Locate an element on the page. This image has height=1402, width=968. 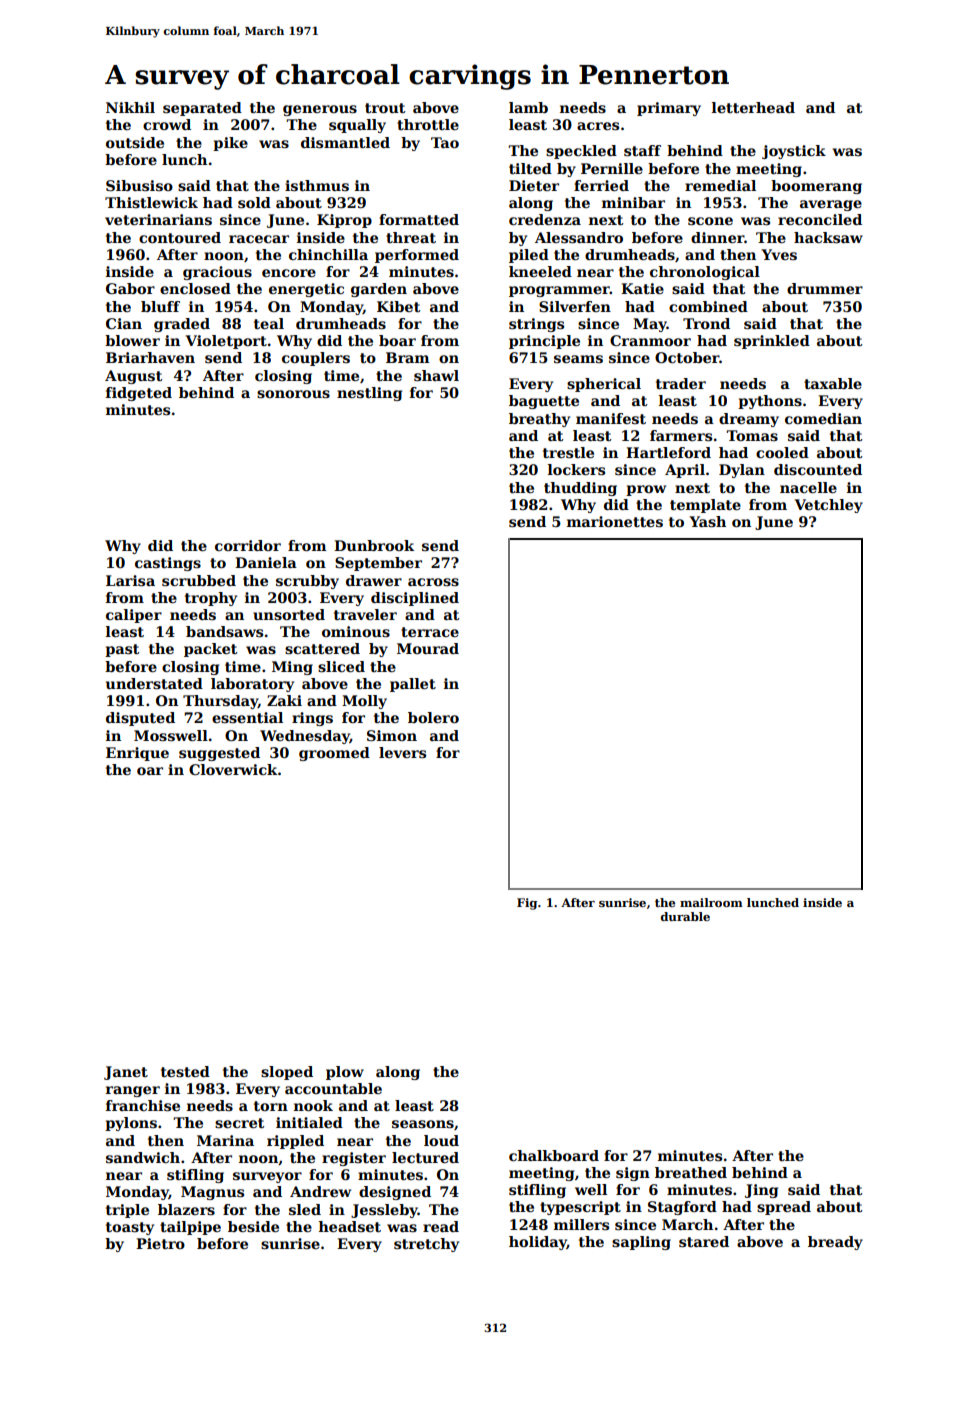
threat is located at coordinates (411, 237).
